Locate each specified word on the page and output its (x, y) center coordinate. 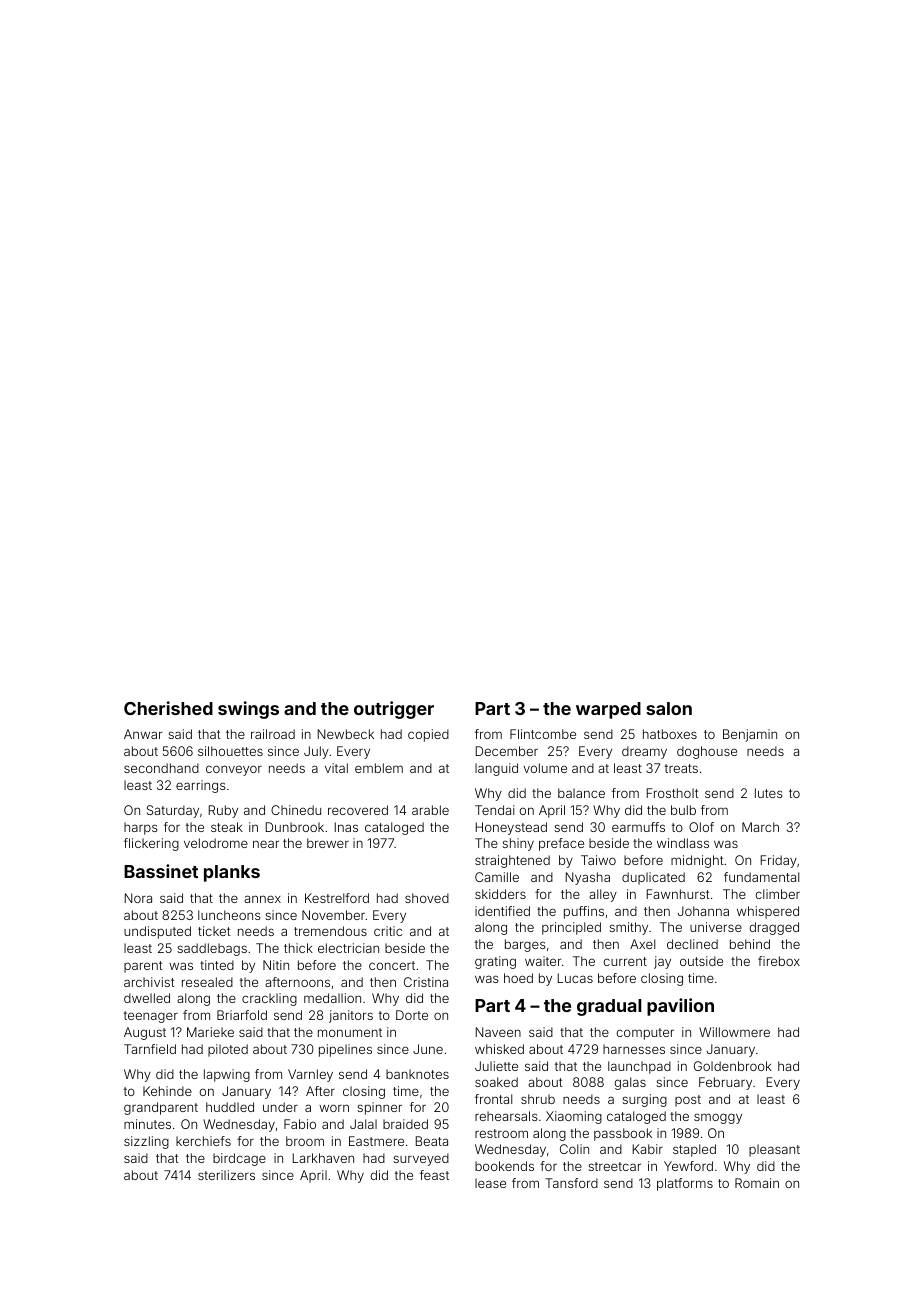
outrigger (394, 710)
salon (669, 708)
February (725, 1083)
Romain (757, 1183)
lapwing (227, 1075)
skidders (500, 894)
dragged (774, 928)
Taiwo (598, 860)
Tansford (571, 1183)
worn (334, 1108)
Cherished (168, 708)
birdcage (239, 1159)
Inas (346, 827)
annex (262, 899)
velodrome (216, 843)
